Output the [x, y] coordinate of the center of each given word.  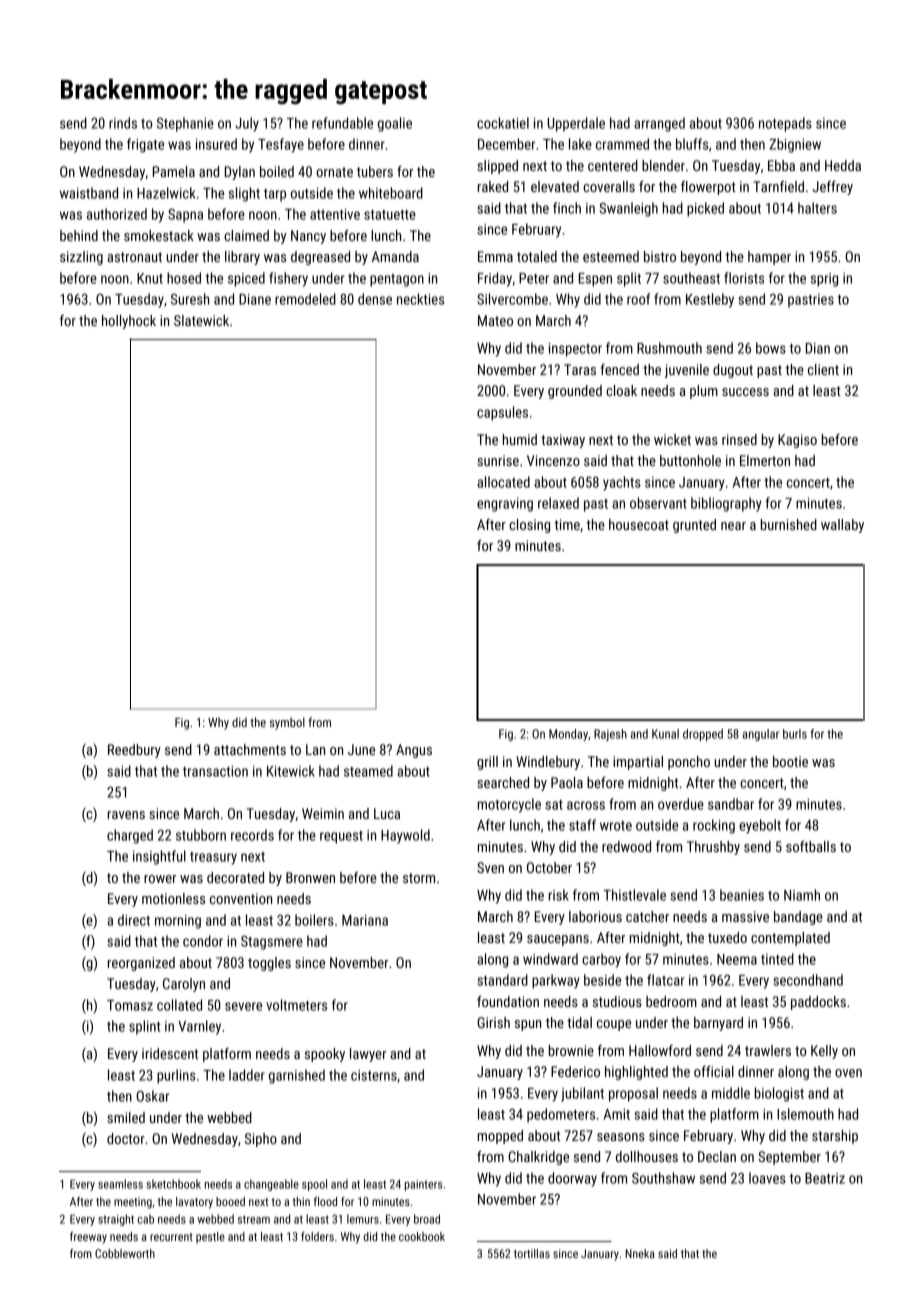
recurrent [171, 1237]
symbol [287, 723]
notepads [785, 124]
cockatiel [503, 123]
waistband [89, 193]
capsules [502, 413]
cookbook [422, 1236]
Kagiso [797, 441]
